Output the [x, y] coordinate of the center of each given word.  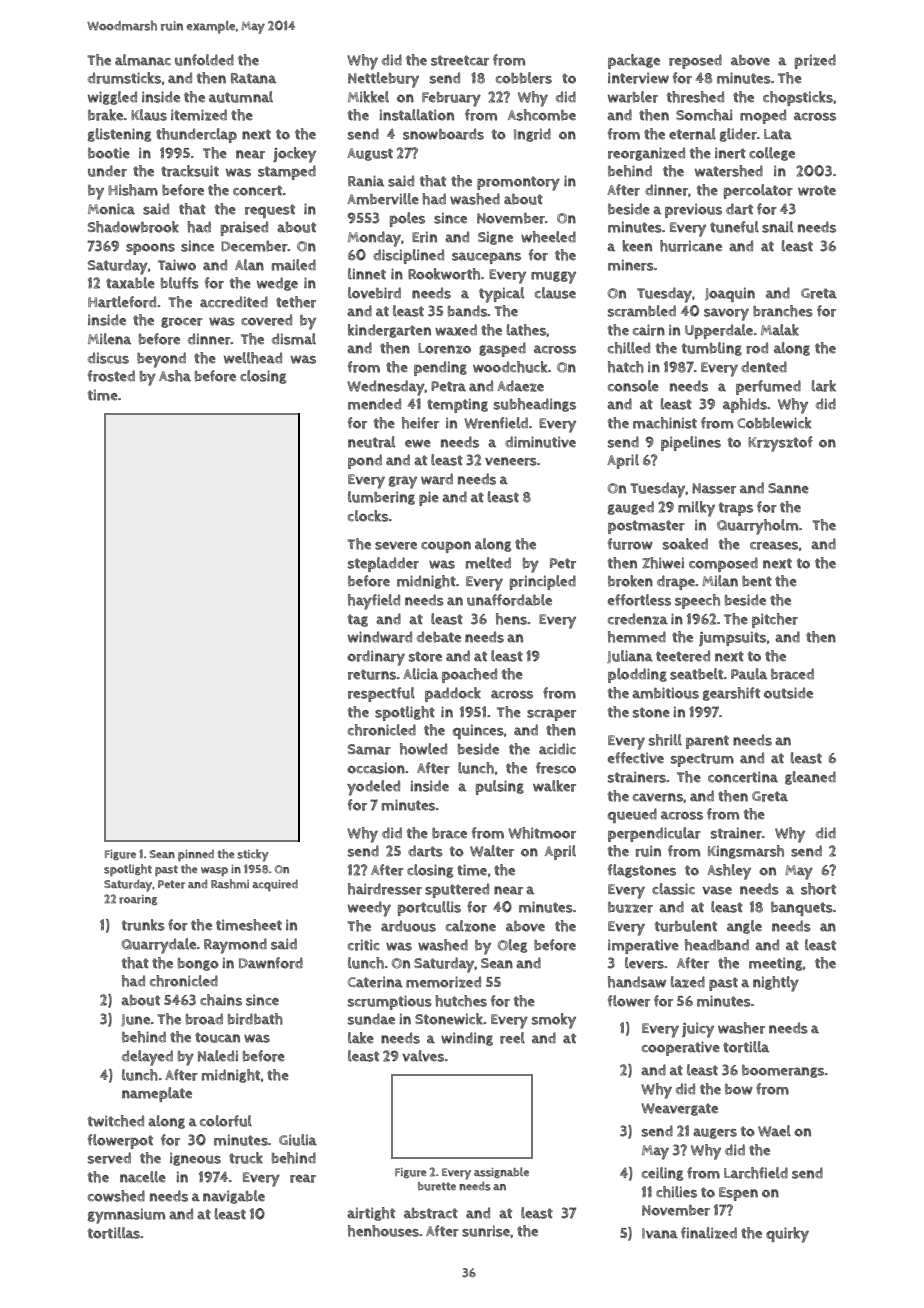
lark [824, 386]
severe [396, 546]
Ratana [253, 78]
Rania [366, 181]
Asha [175, 376]
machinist [665, 423]
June [135, 1020]
